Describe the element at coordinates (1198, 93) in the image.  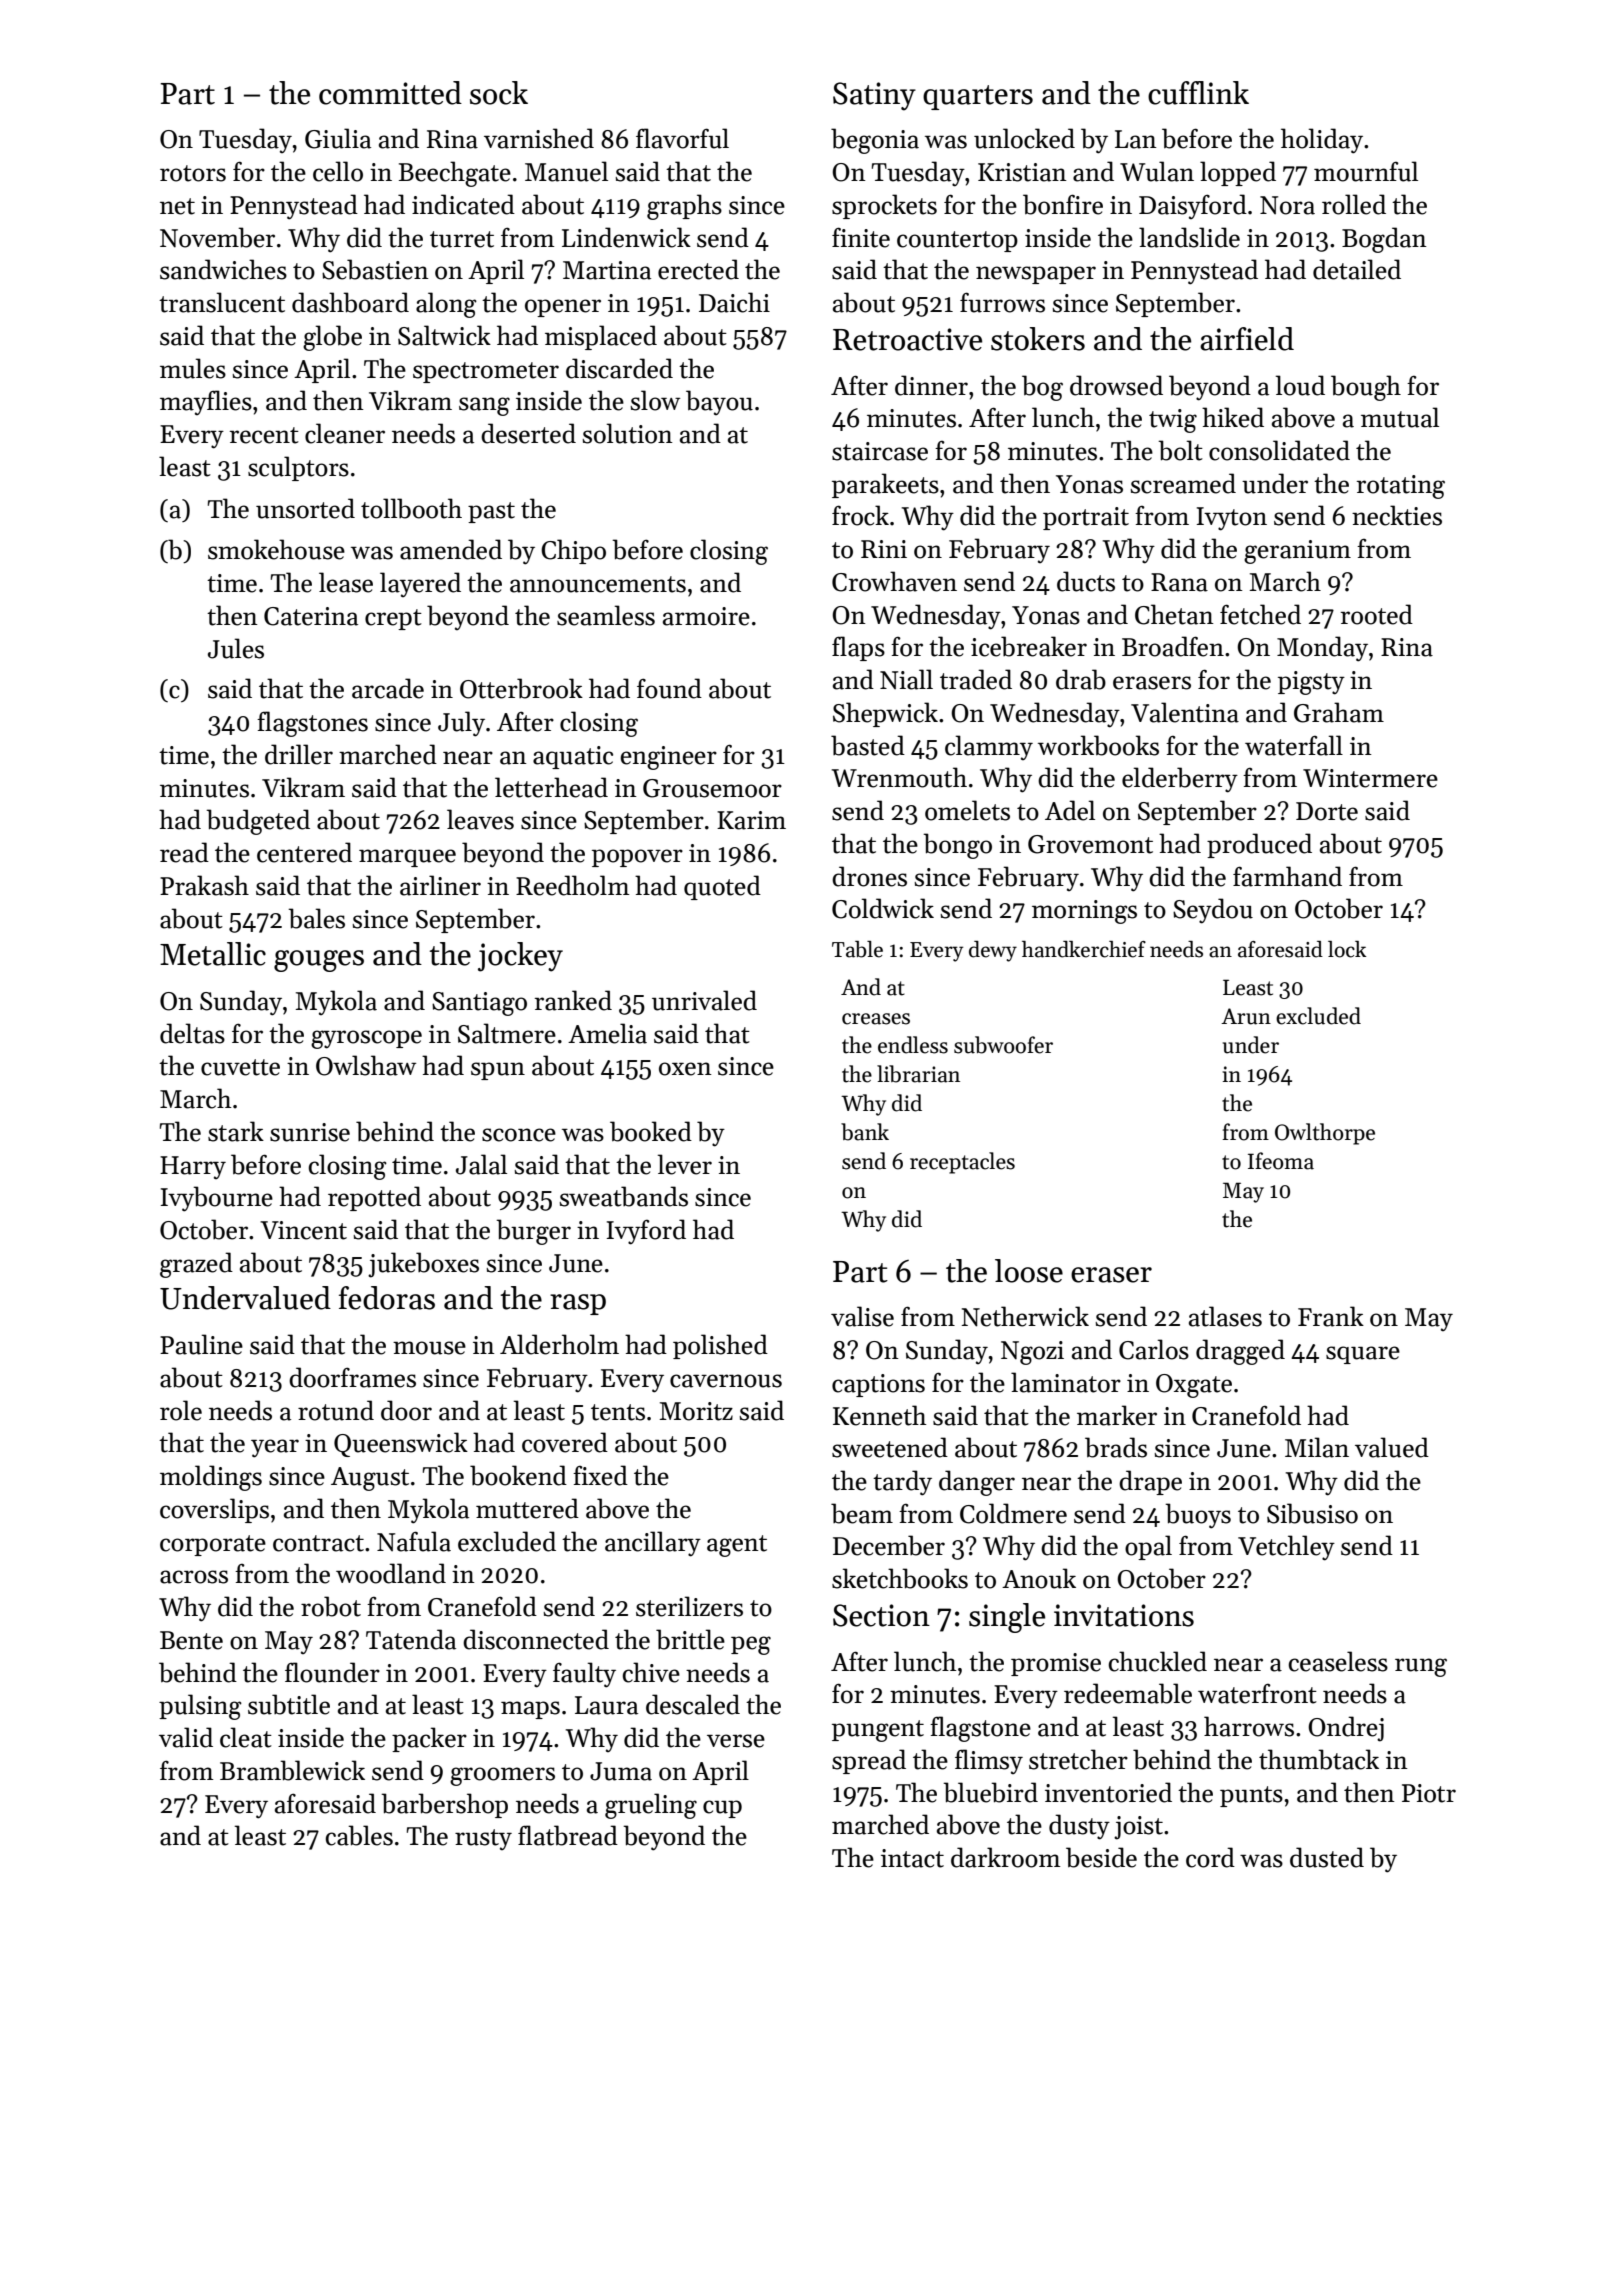
I see `cufflink` at that location.
